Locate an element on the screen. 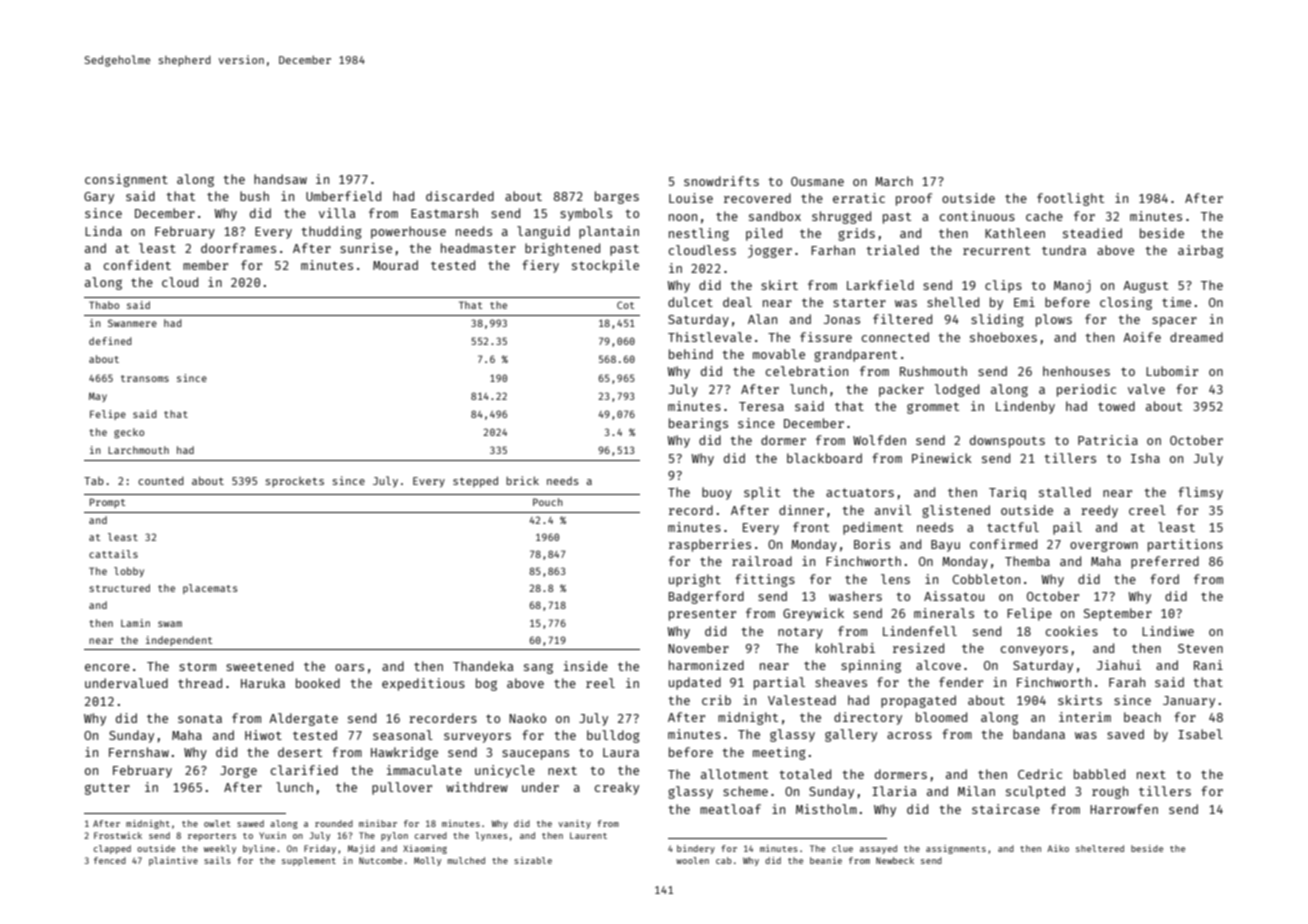 The height and width of the screenshot is (924, 1308). villa is located at coordinates (337, 213).
